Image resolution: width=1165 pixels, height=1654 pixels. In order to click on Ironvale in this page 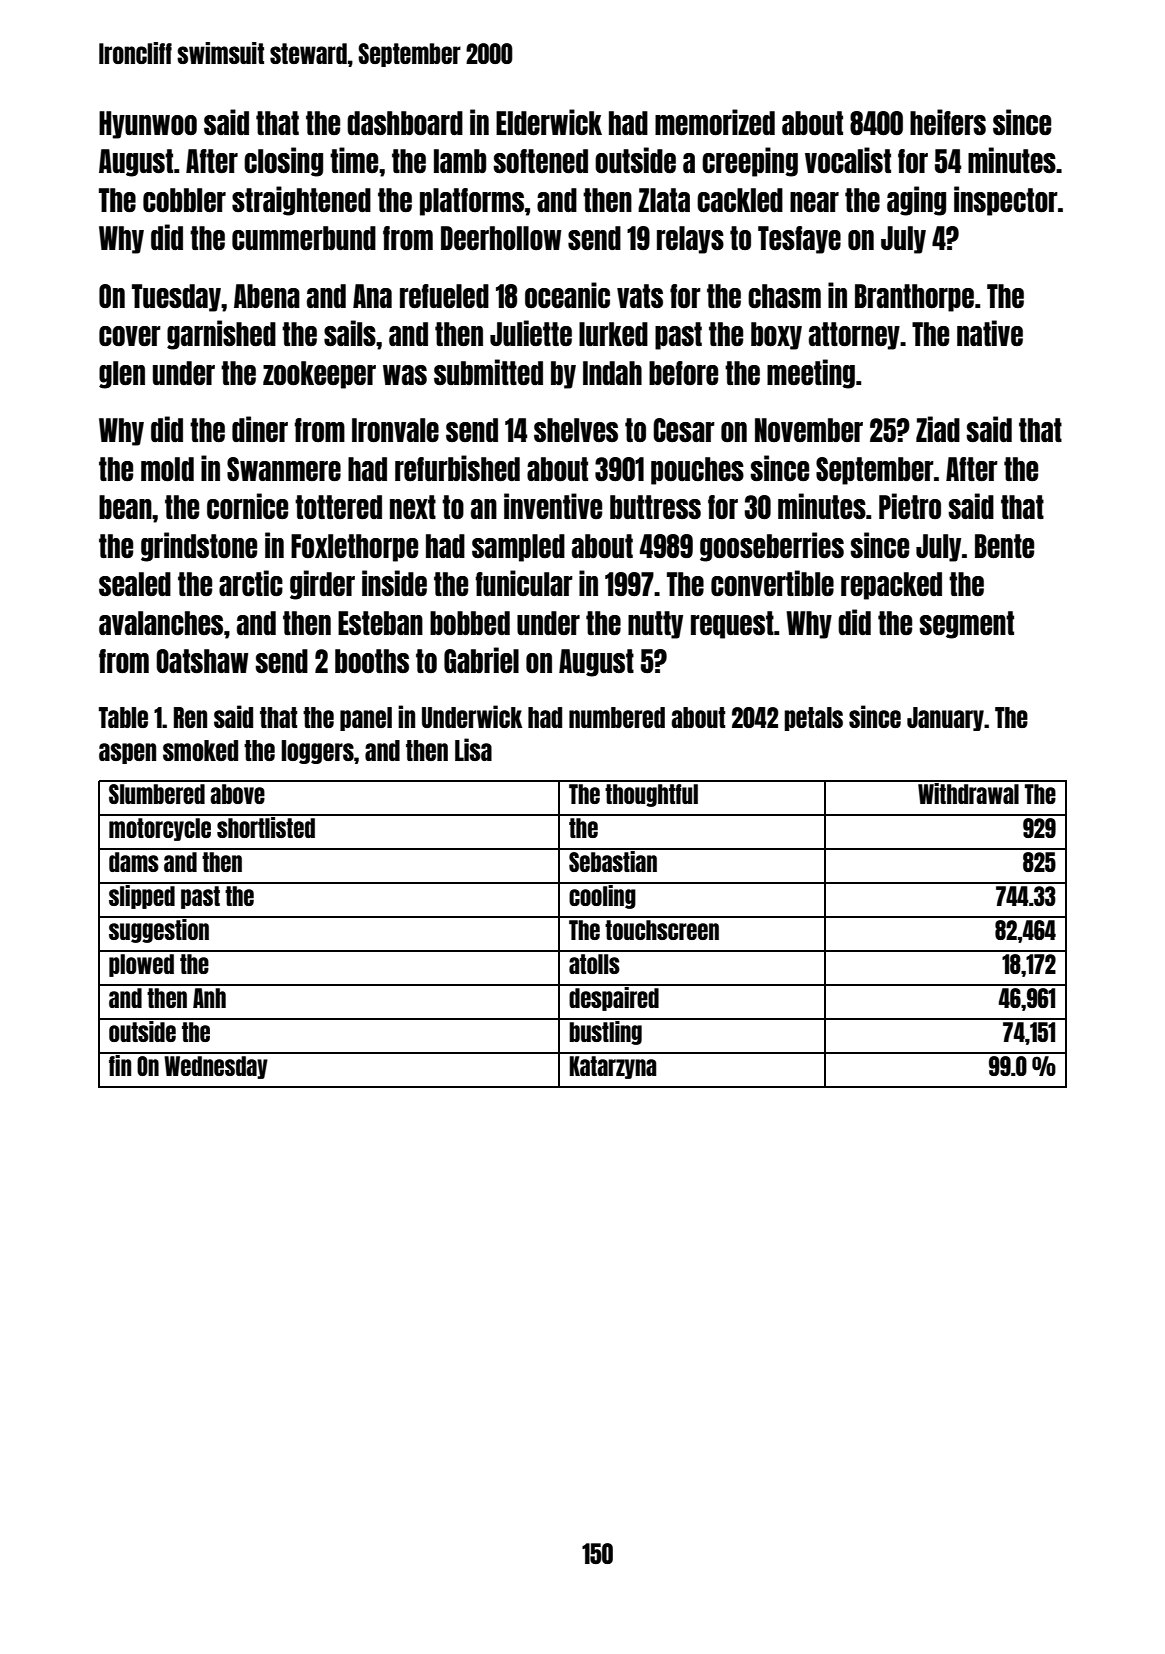, I will do `click(395, 430)`.
